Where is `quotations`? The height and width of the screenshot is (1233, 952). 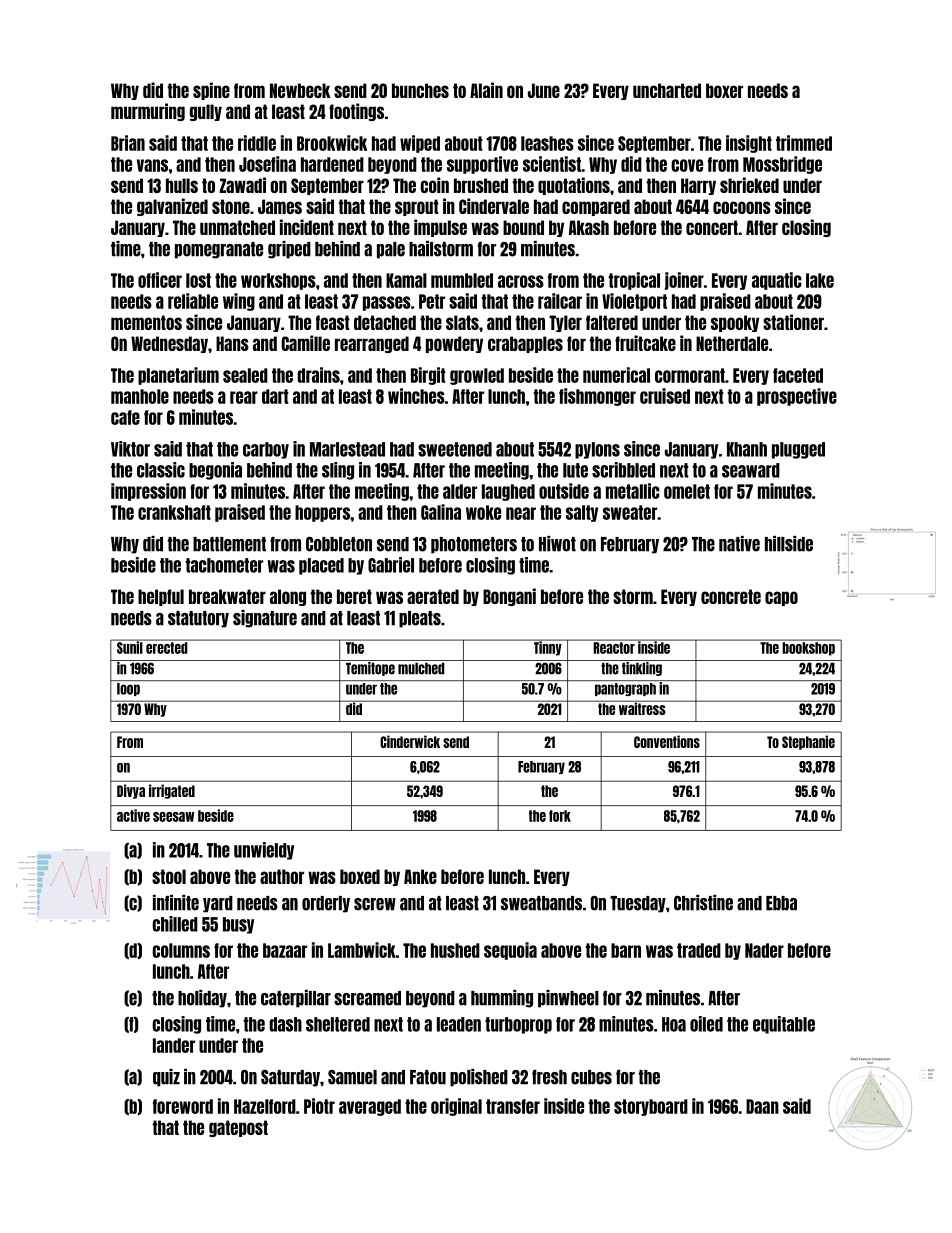
quotations is located at coordinates (574, 186).
